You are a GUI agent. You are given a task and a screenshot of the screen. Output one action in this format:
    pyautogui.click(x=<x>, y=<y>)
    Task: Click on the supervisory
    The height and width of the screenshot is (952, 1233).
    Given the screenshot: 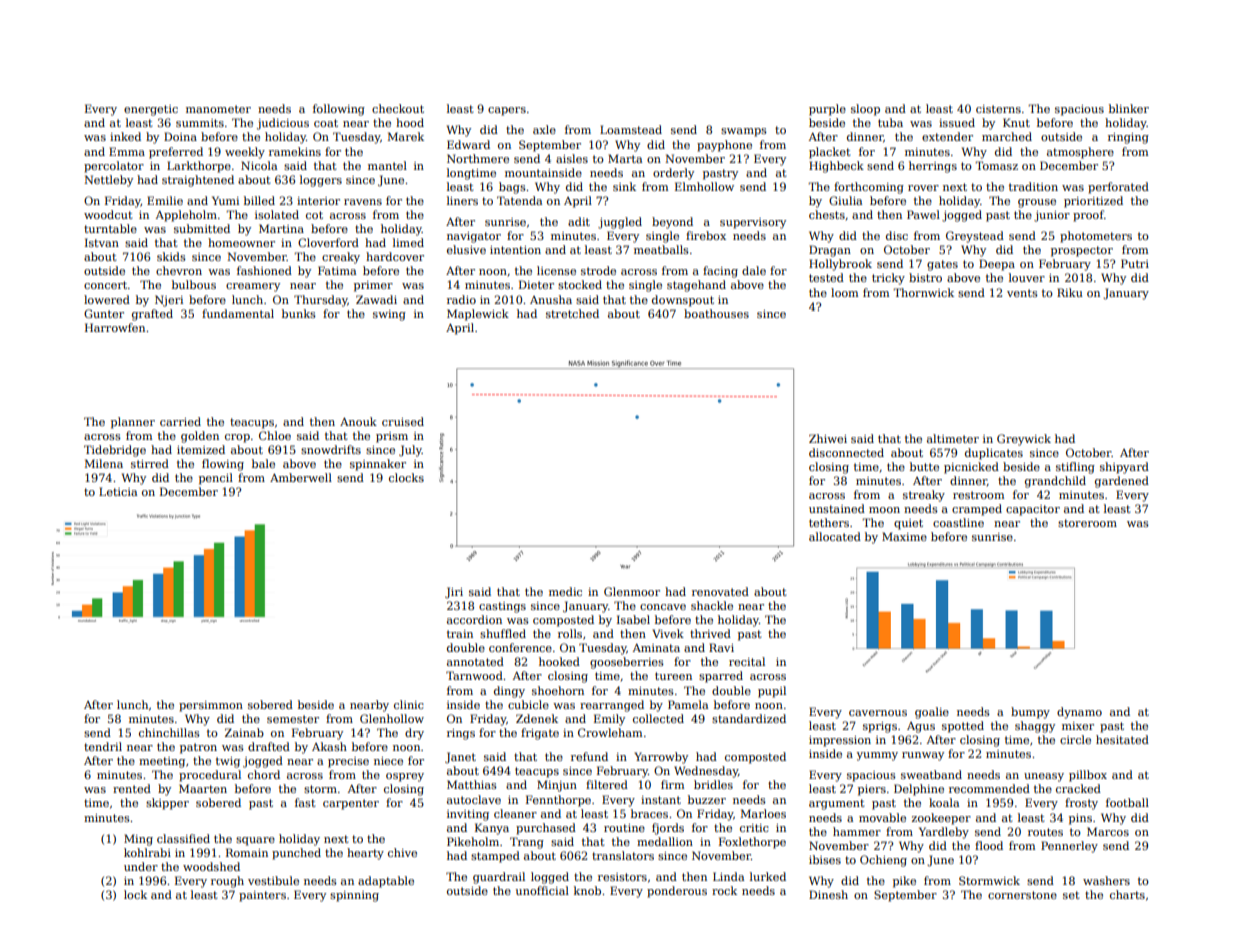 What is the action you would take?
    pyautogui.click(x=753, y=223)
